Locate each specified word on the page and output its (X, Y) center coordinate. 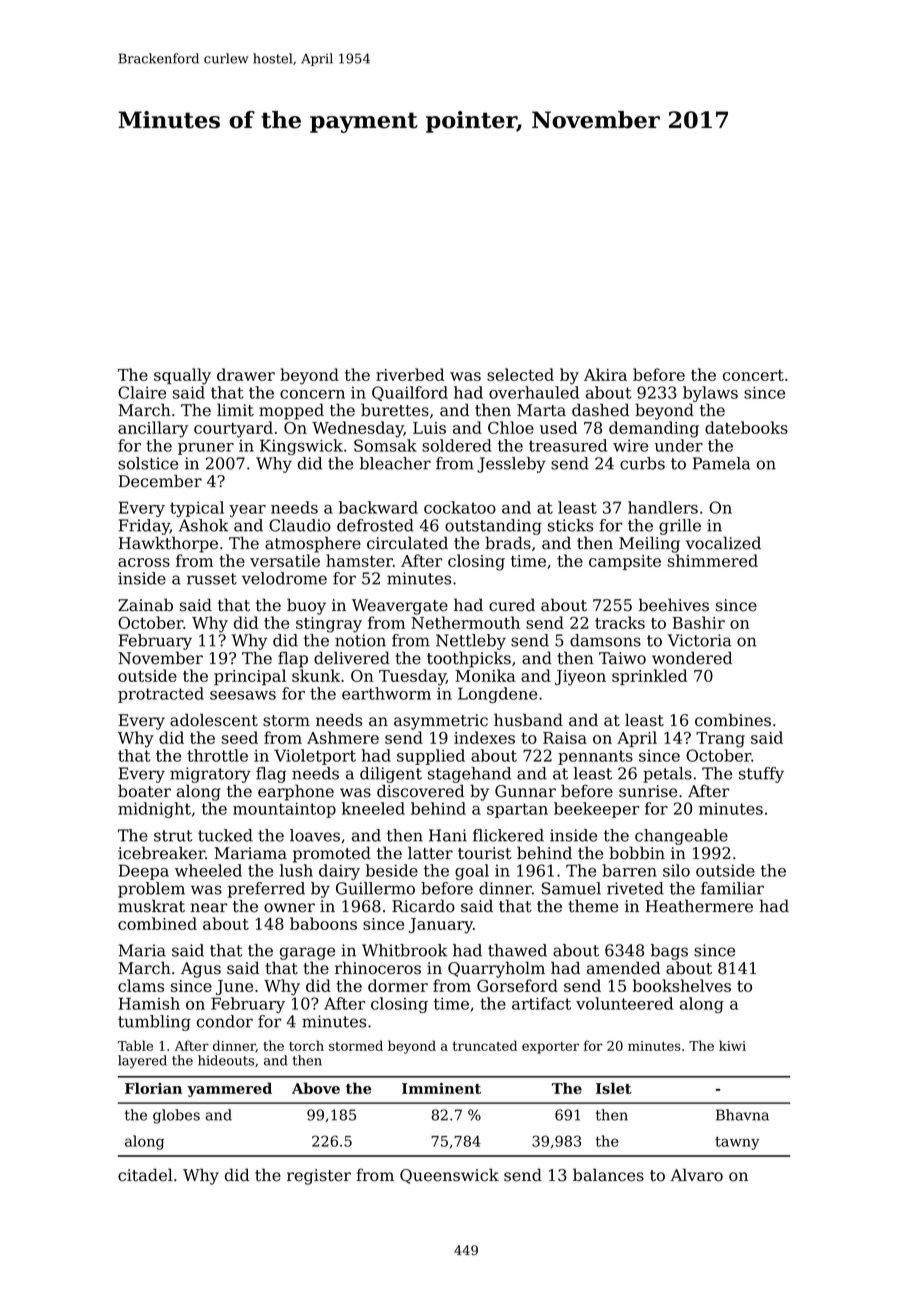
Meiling (649, 544)
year (247, 511)
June (234, 987)
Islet (614, 1088)
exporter (550, 1048)
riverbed (410, 374)
